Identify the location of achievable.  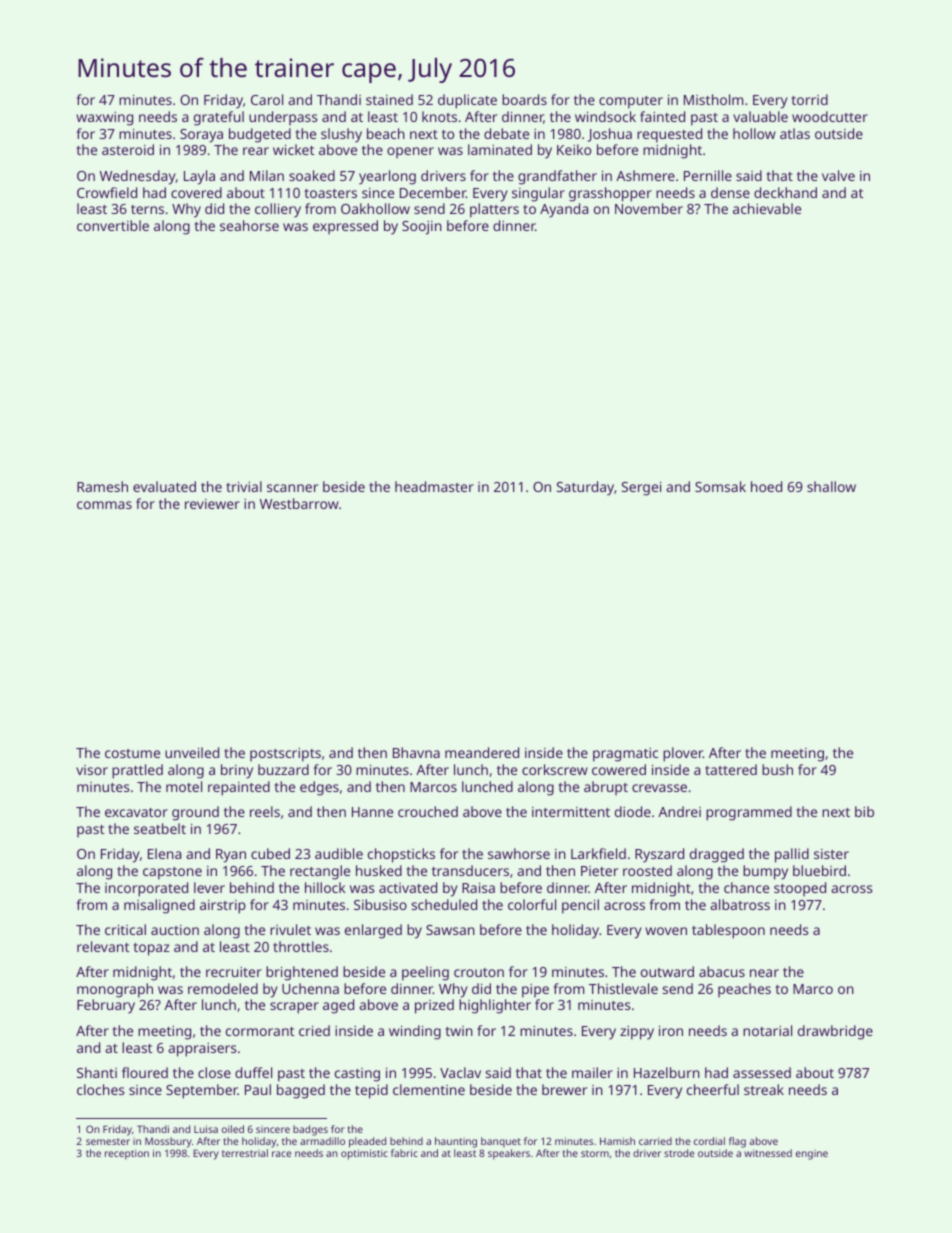
(767, 208).
